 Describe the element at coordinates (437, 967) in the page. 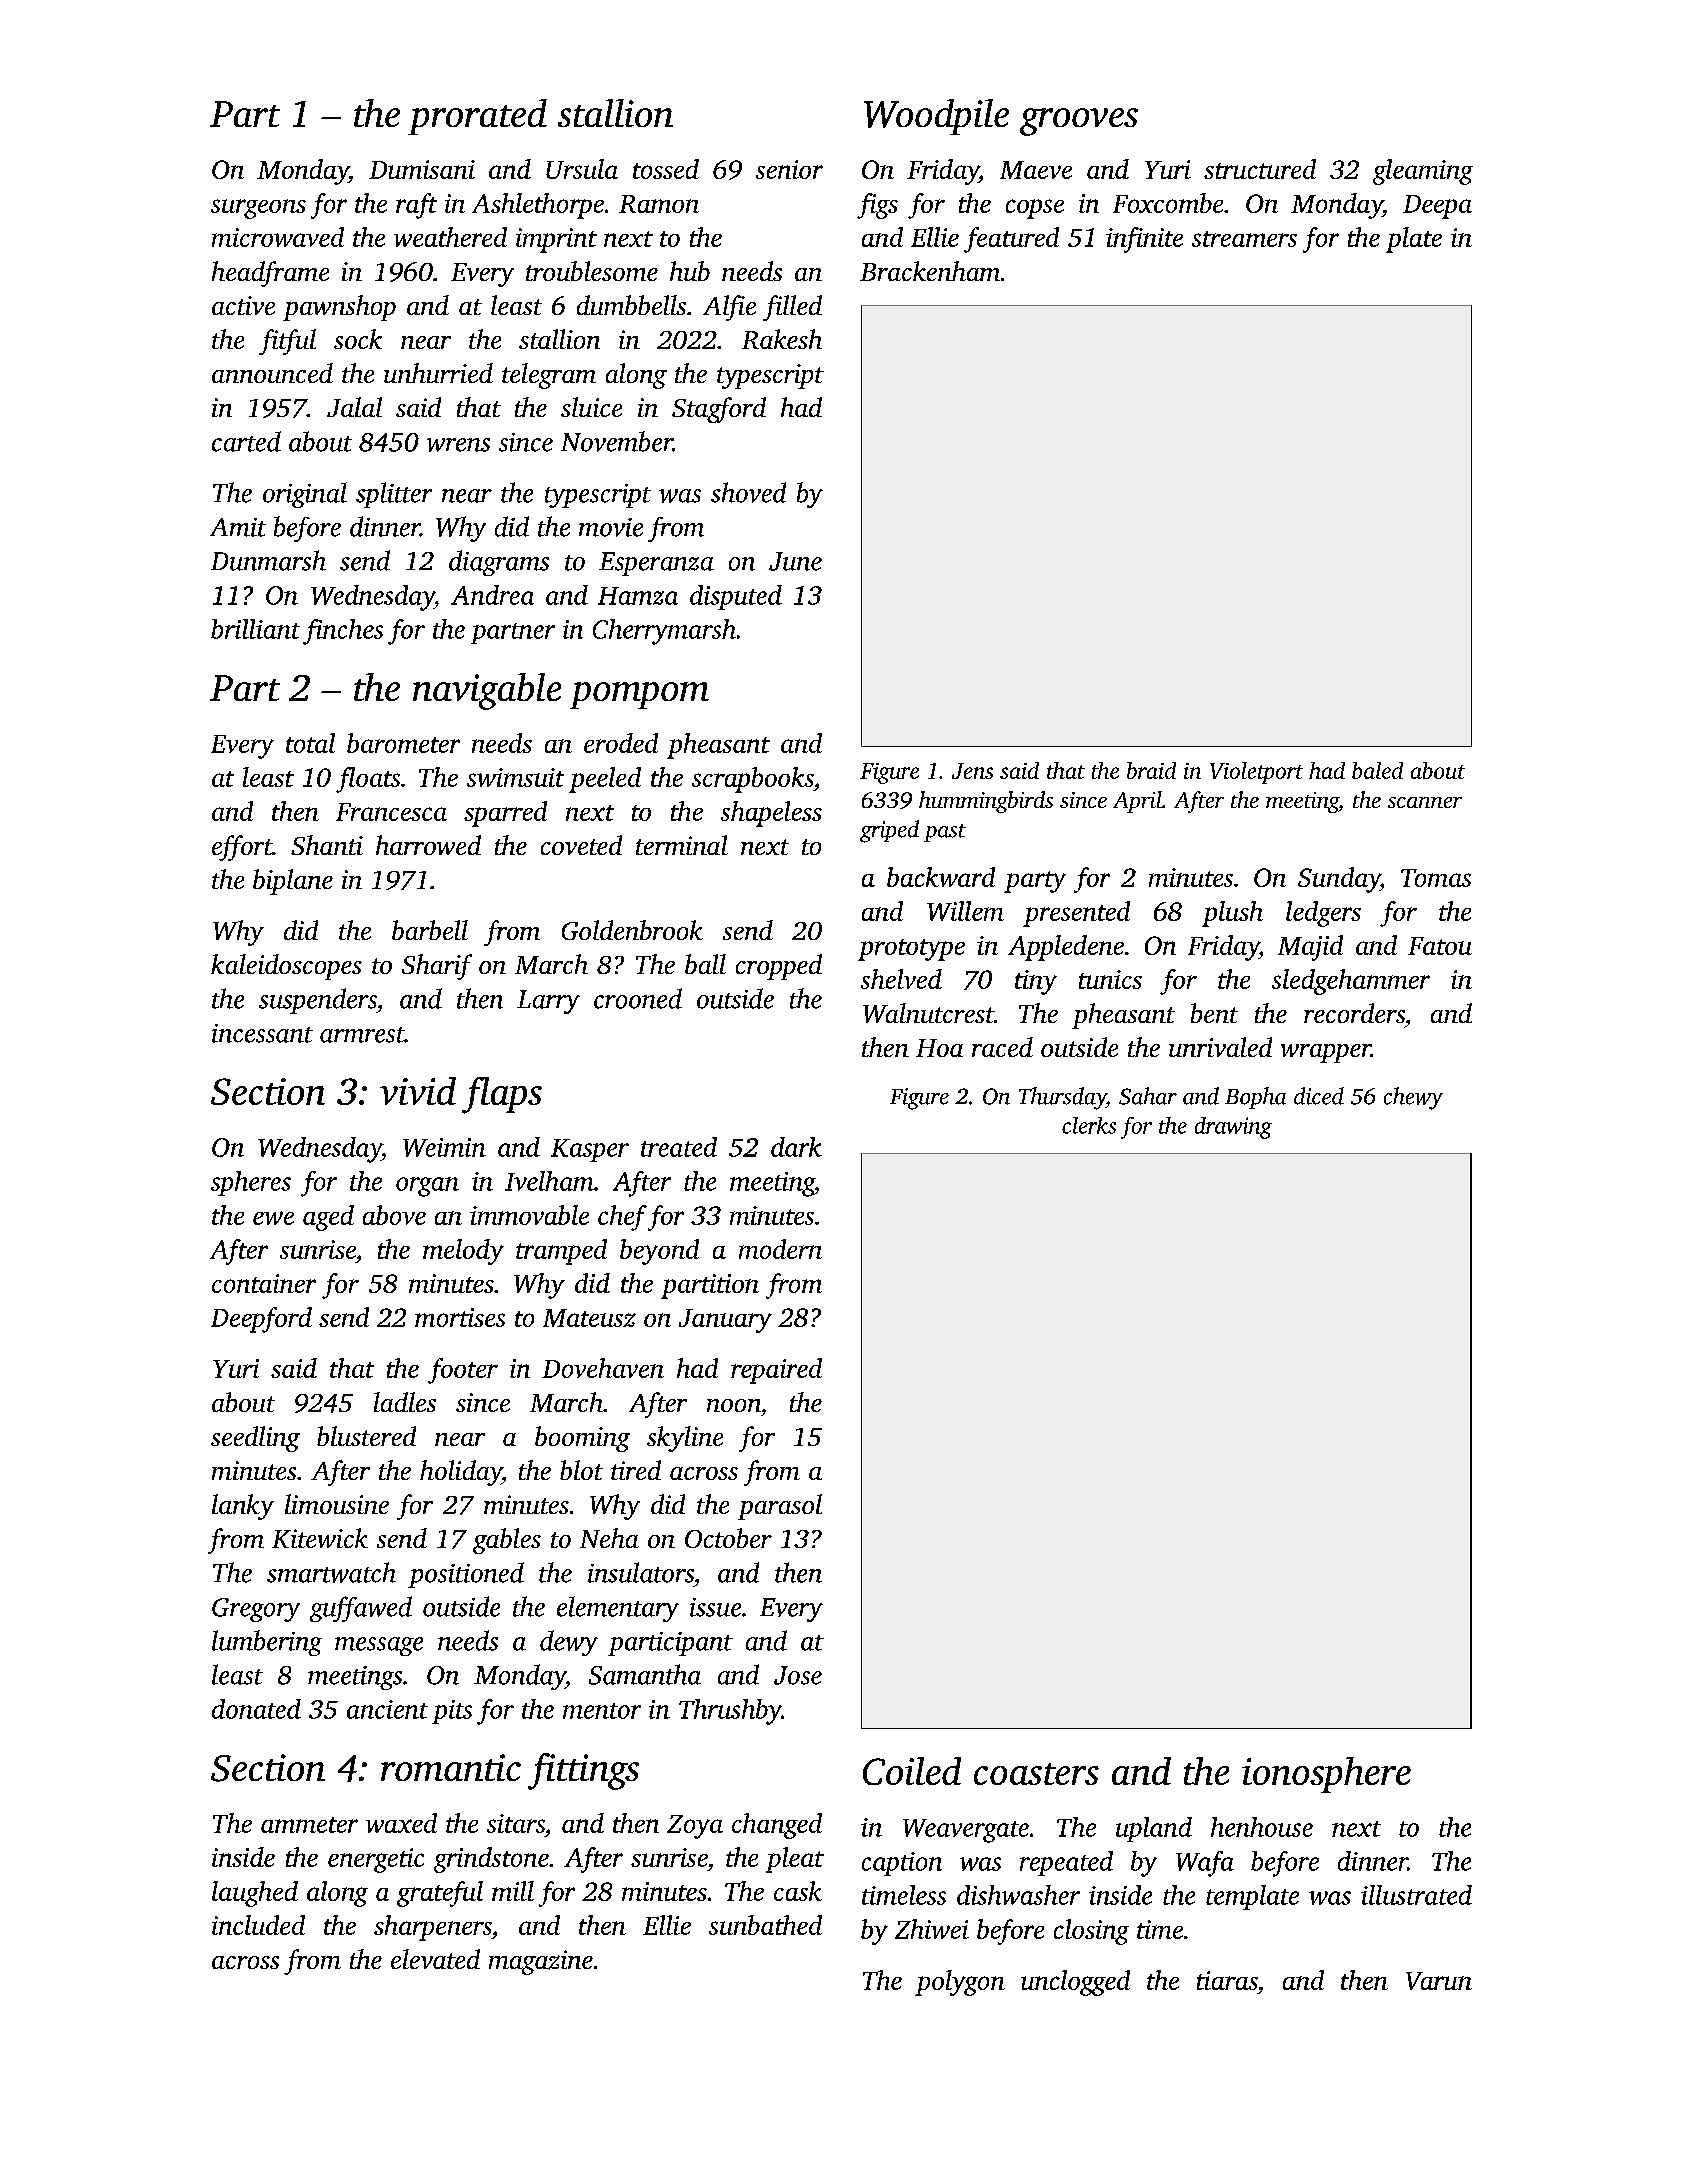

I see `Sharif` at that location.
